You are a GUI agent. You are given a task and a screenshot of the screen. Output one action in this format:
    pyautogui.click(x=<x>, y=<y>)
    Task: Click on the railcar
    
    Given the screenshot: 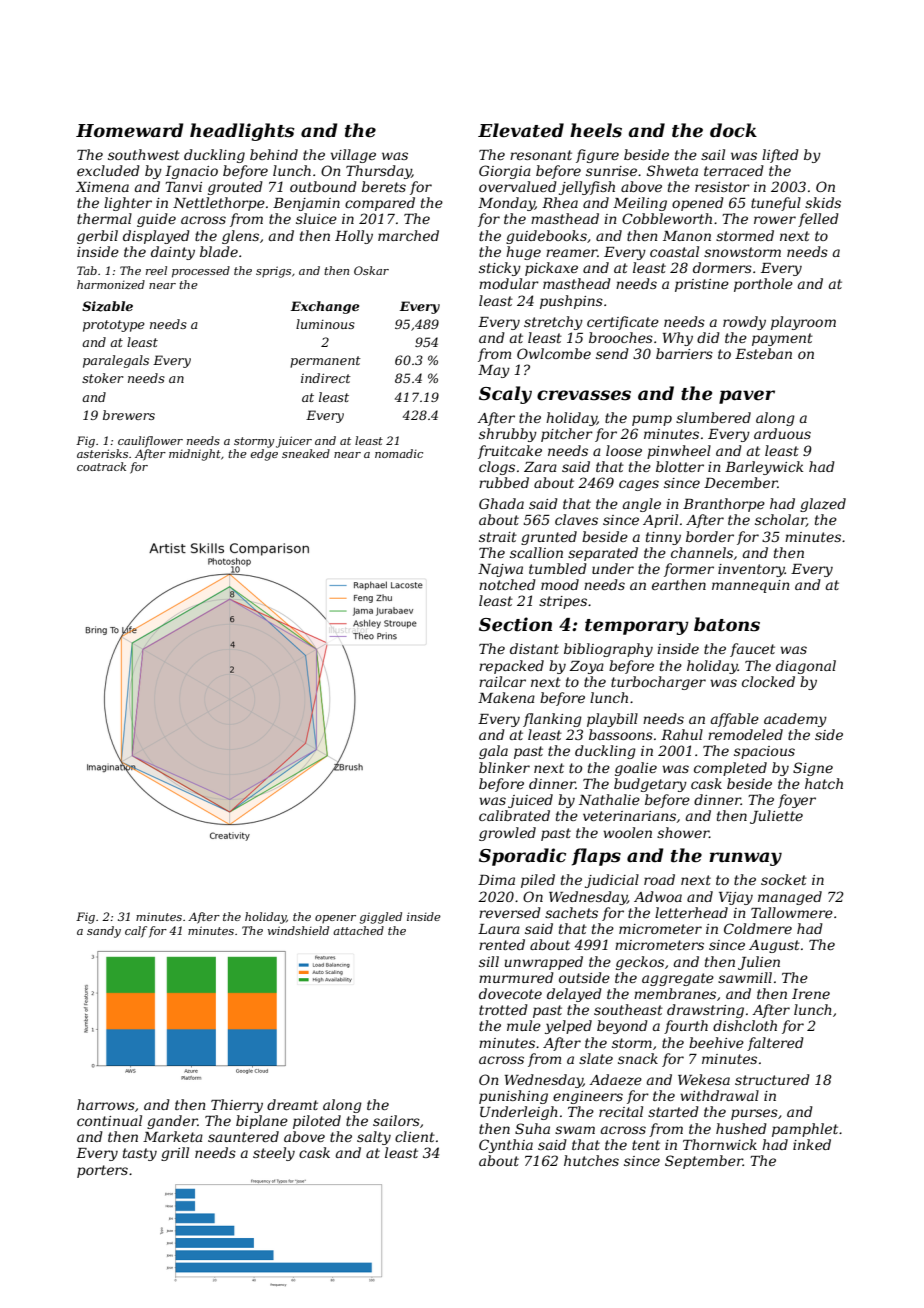 What is the action you would take?
    pyautogui.click(x=502, y=681)
